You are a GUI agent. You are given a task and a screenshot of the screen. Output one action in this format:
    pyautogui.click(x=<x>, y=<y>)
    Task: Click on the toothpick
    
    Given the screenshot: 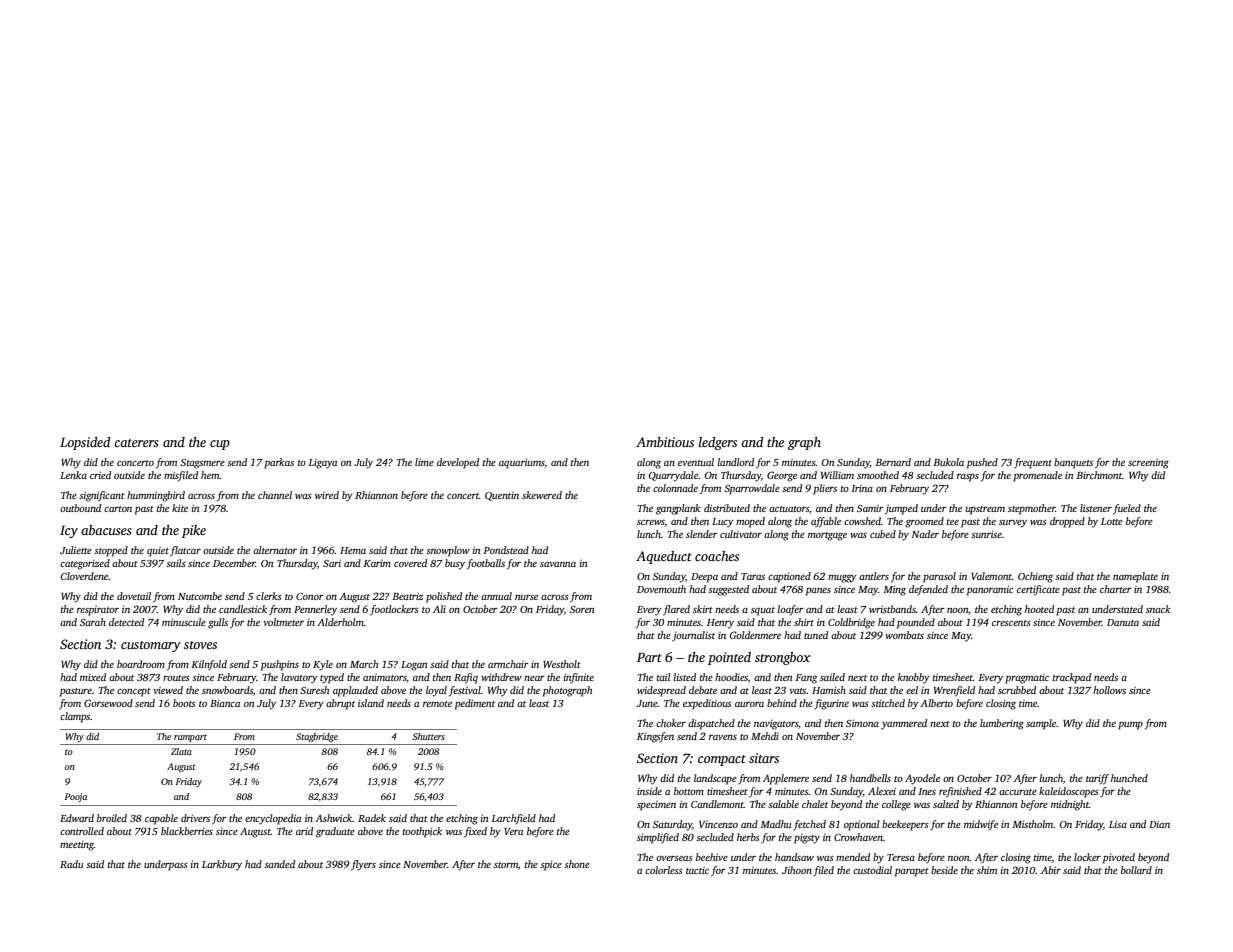 What is the action you would take?
    pyautogui.click(x=422, y=832)
